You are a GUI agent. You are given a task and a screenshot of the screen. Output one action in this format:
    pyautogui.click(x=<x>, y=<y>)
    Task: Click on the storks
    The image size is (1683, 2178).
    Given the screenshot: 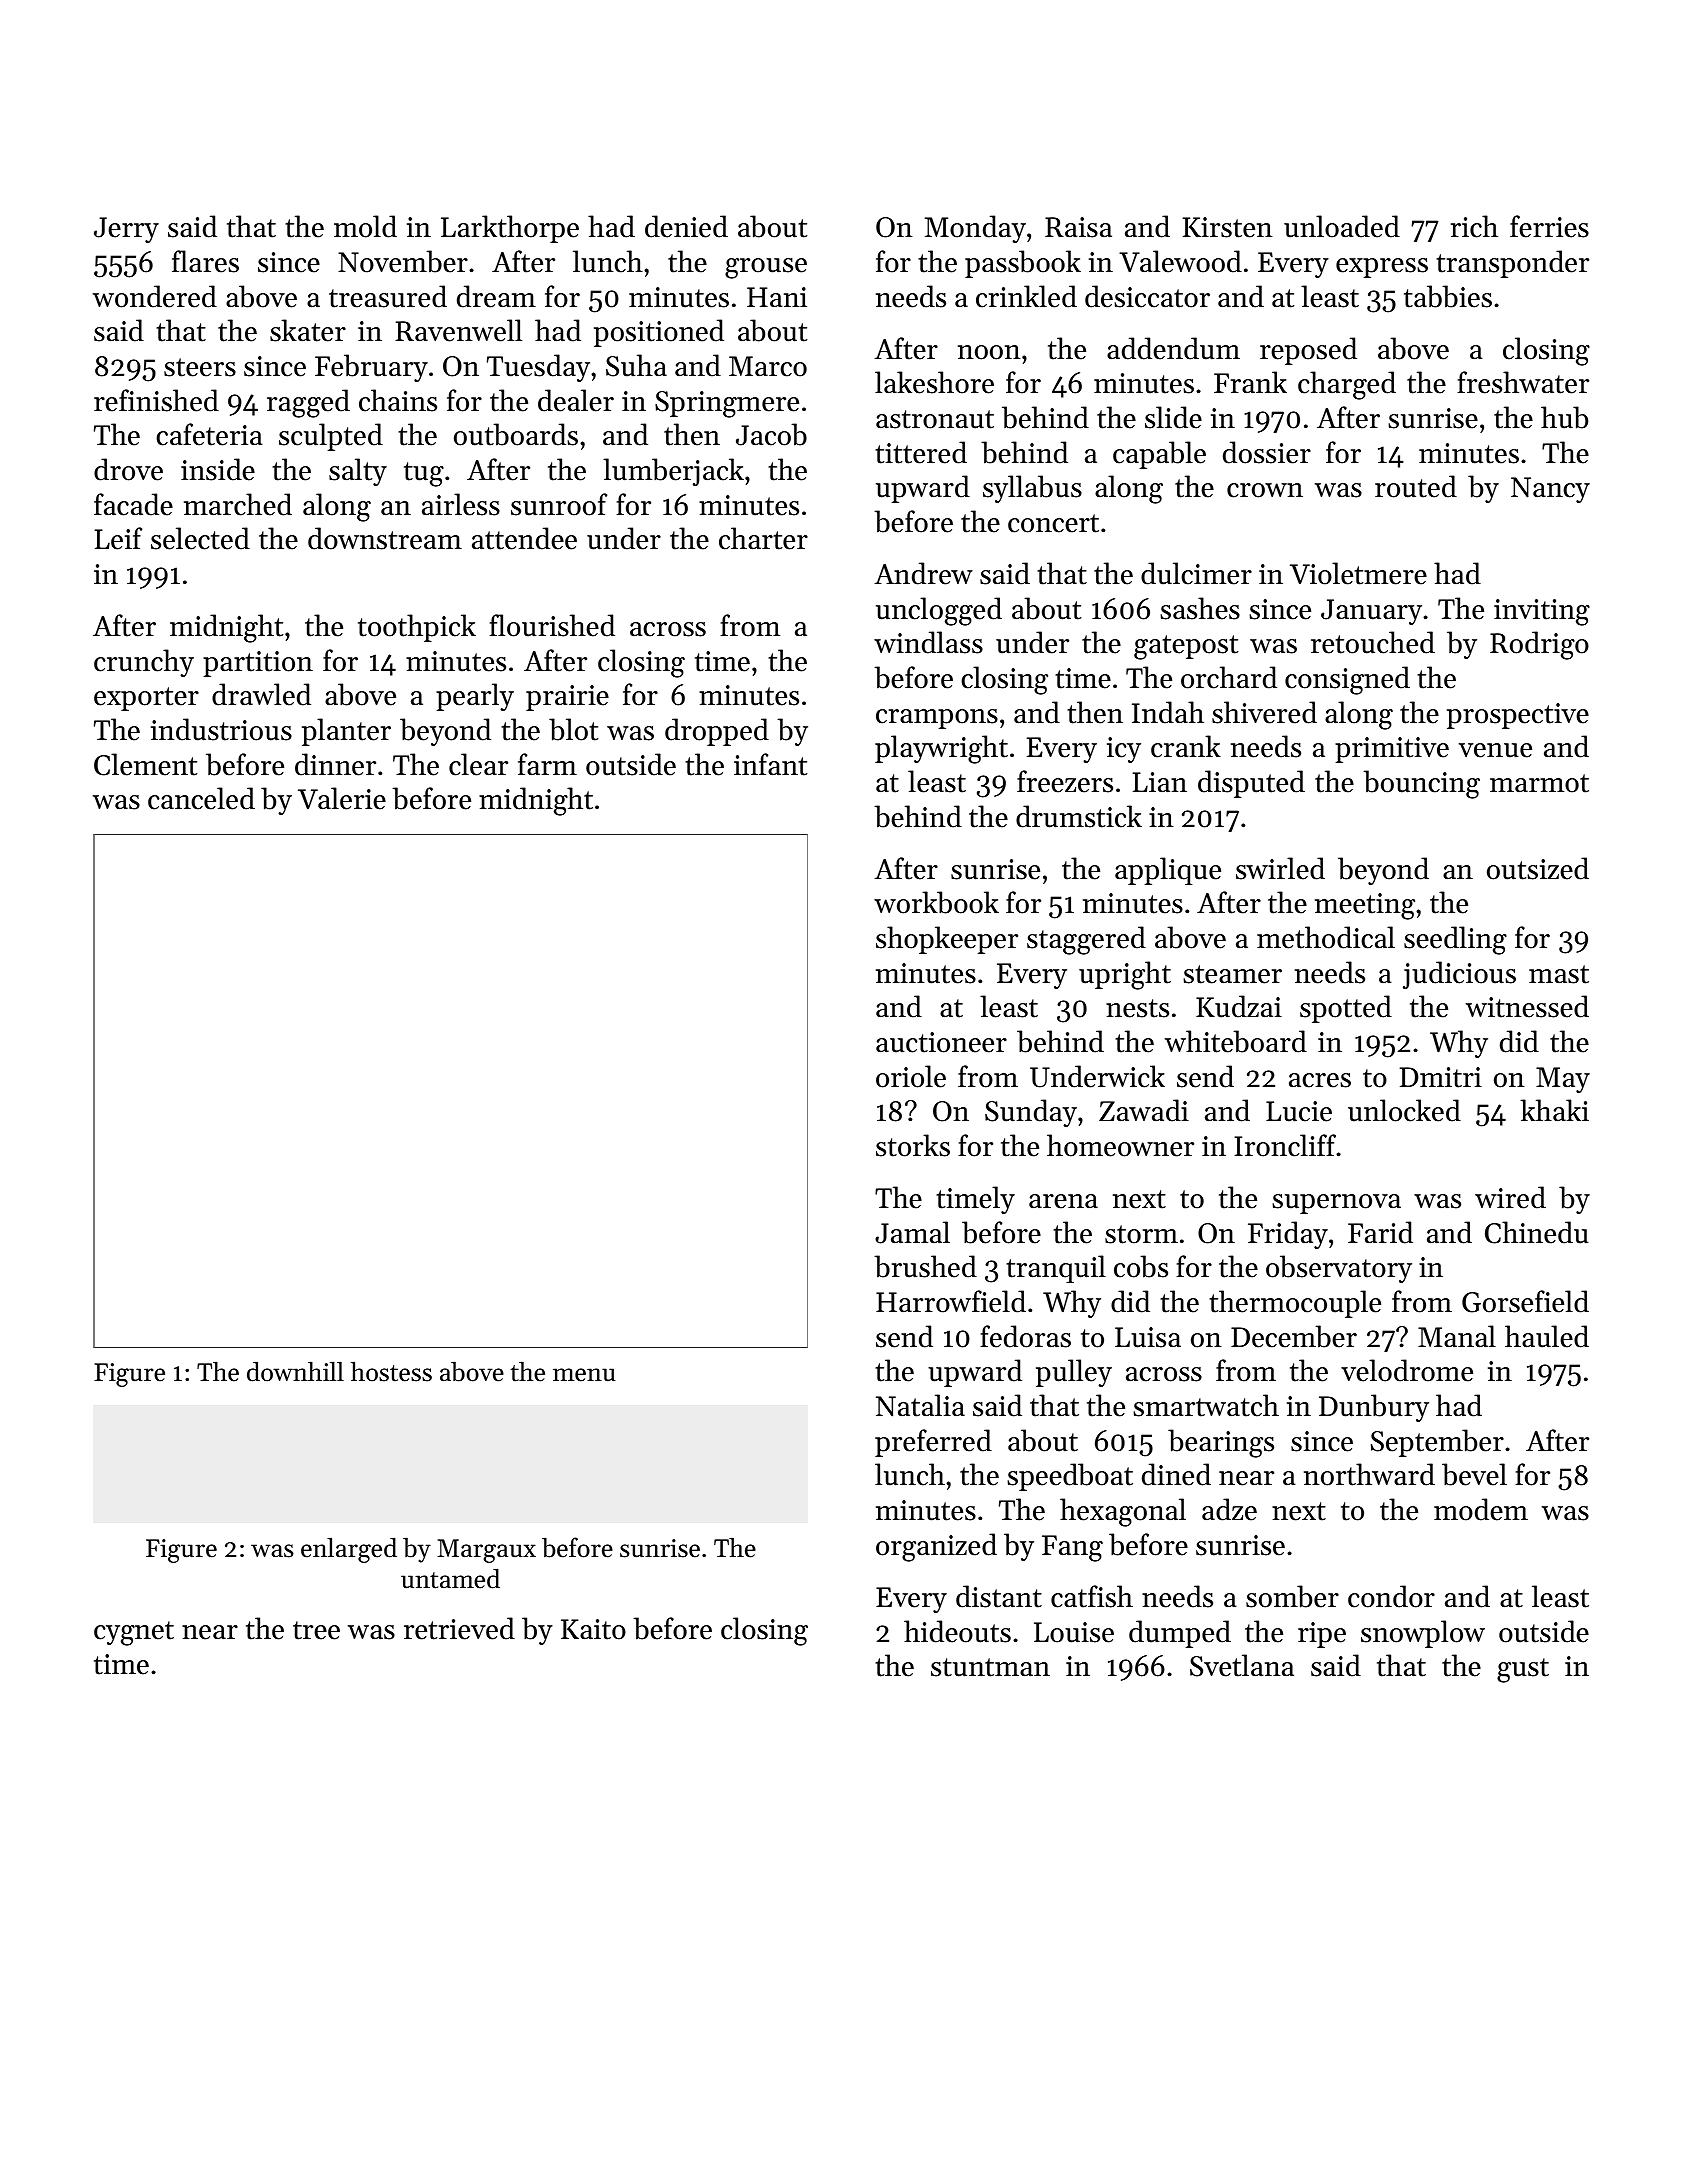 What is the action you would take?
    pyautogui.click(x=913, y=1145)
